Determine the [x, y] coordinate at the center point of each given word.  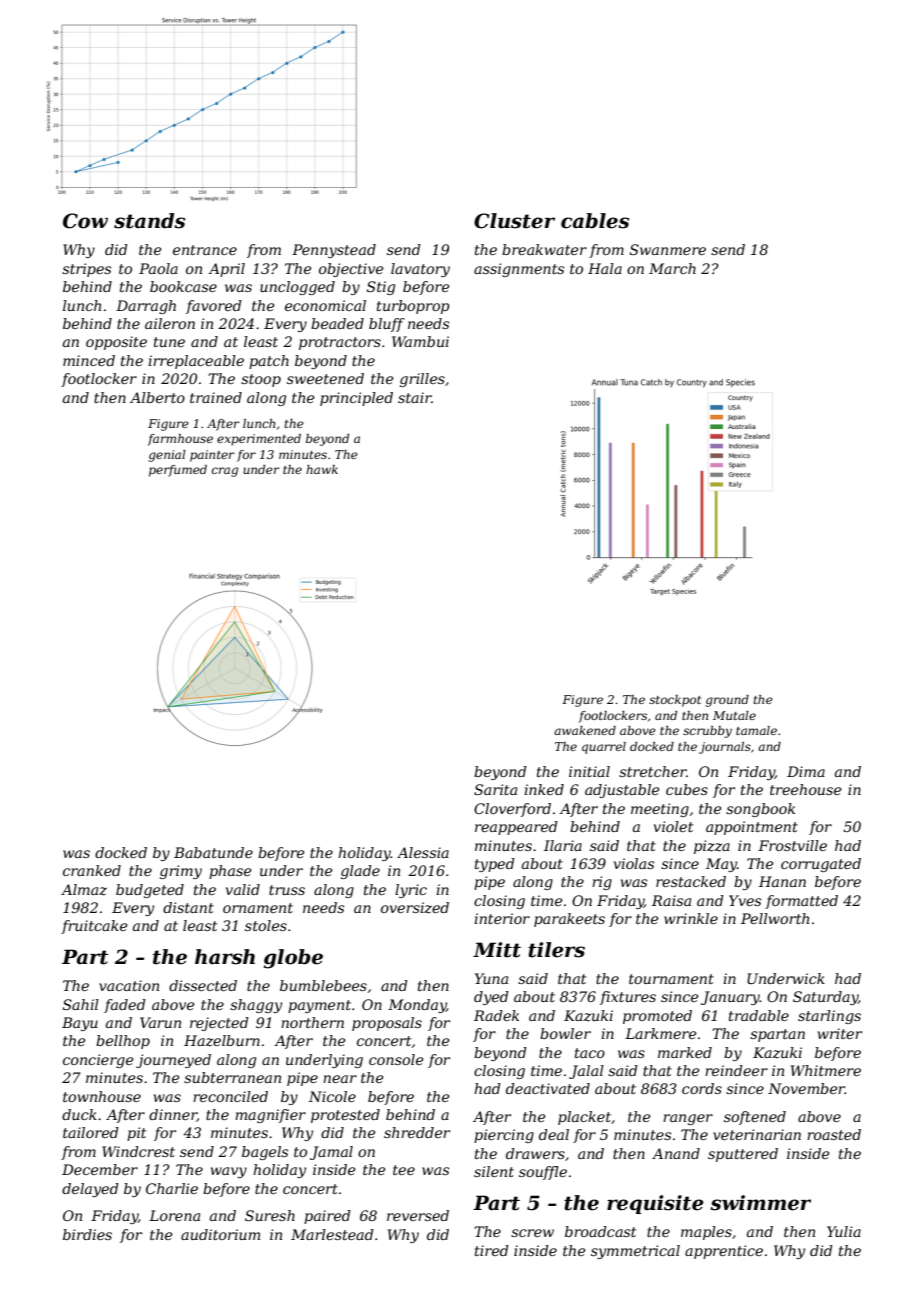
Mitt [497, 950]
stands [149, 221]
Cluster [514, 221]
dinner [173, 1115]
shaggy [256, 1006]
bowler [565, 1033]
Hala [605, 268]
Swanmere [668, 249]
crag [225, 472]
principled [356, 399]
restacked [691, 881]
